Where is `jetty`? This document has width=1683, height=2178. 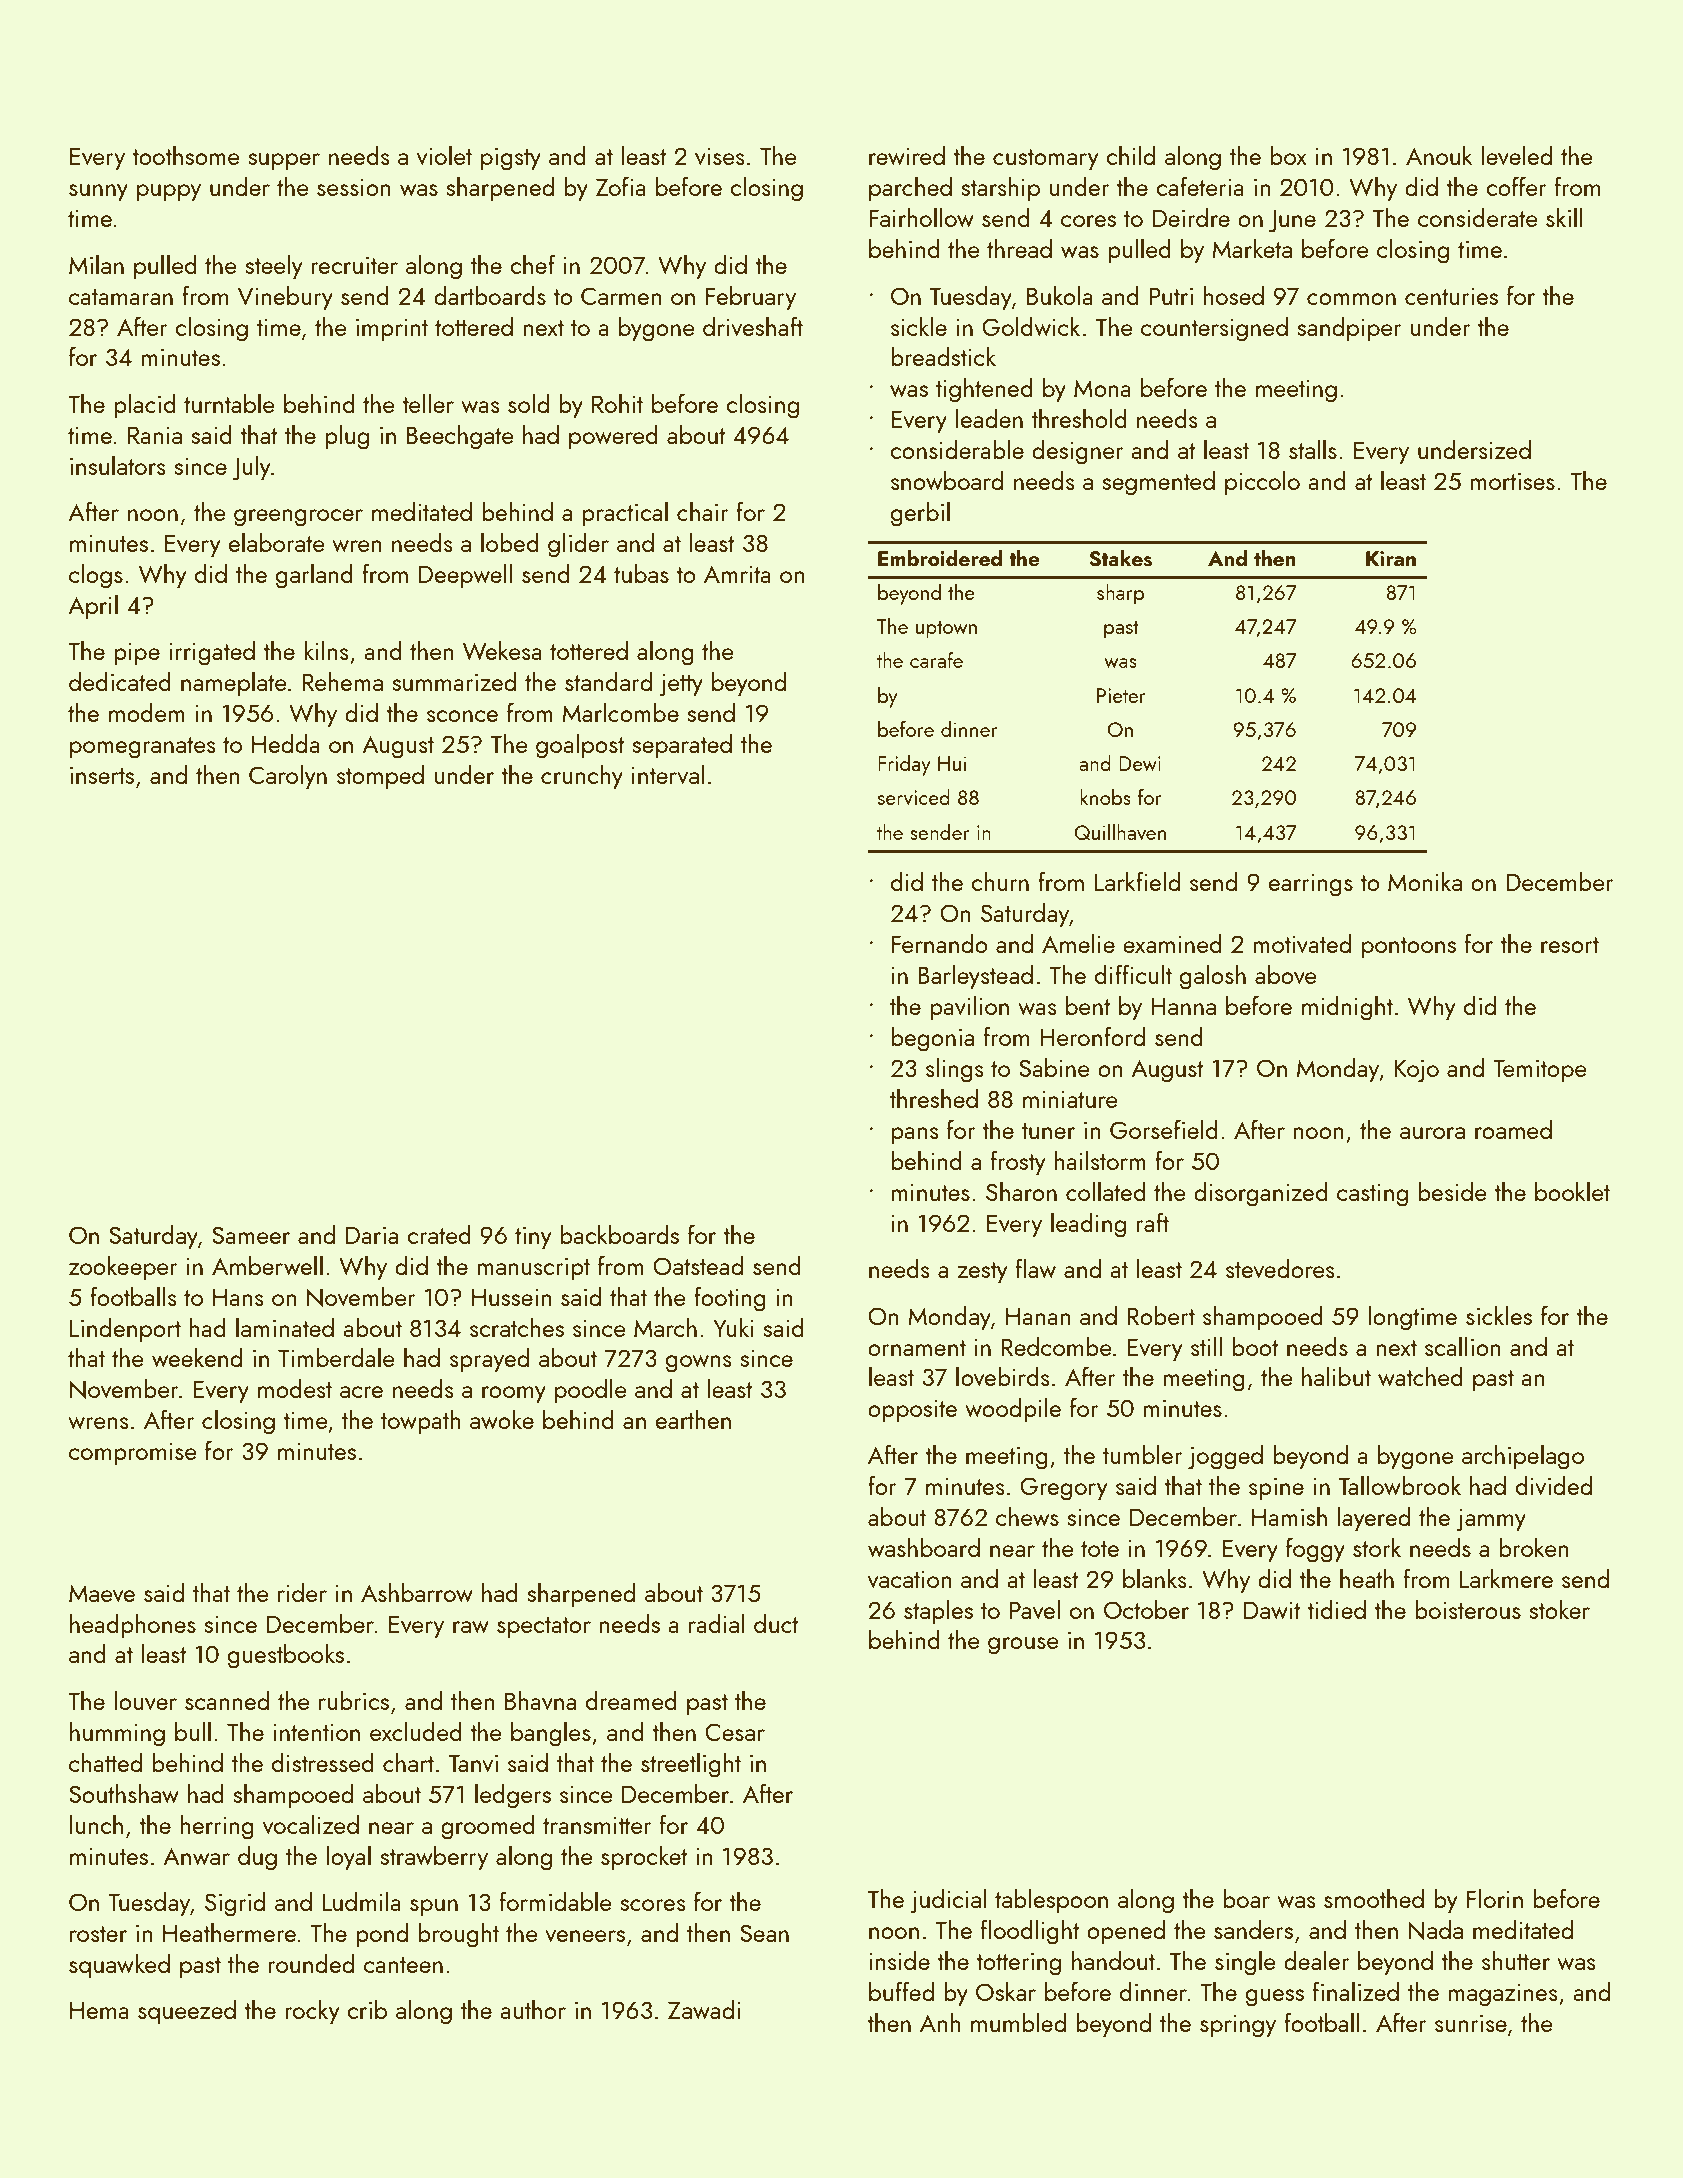
jetty is located at coordinates (681, 685).
